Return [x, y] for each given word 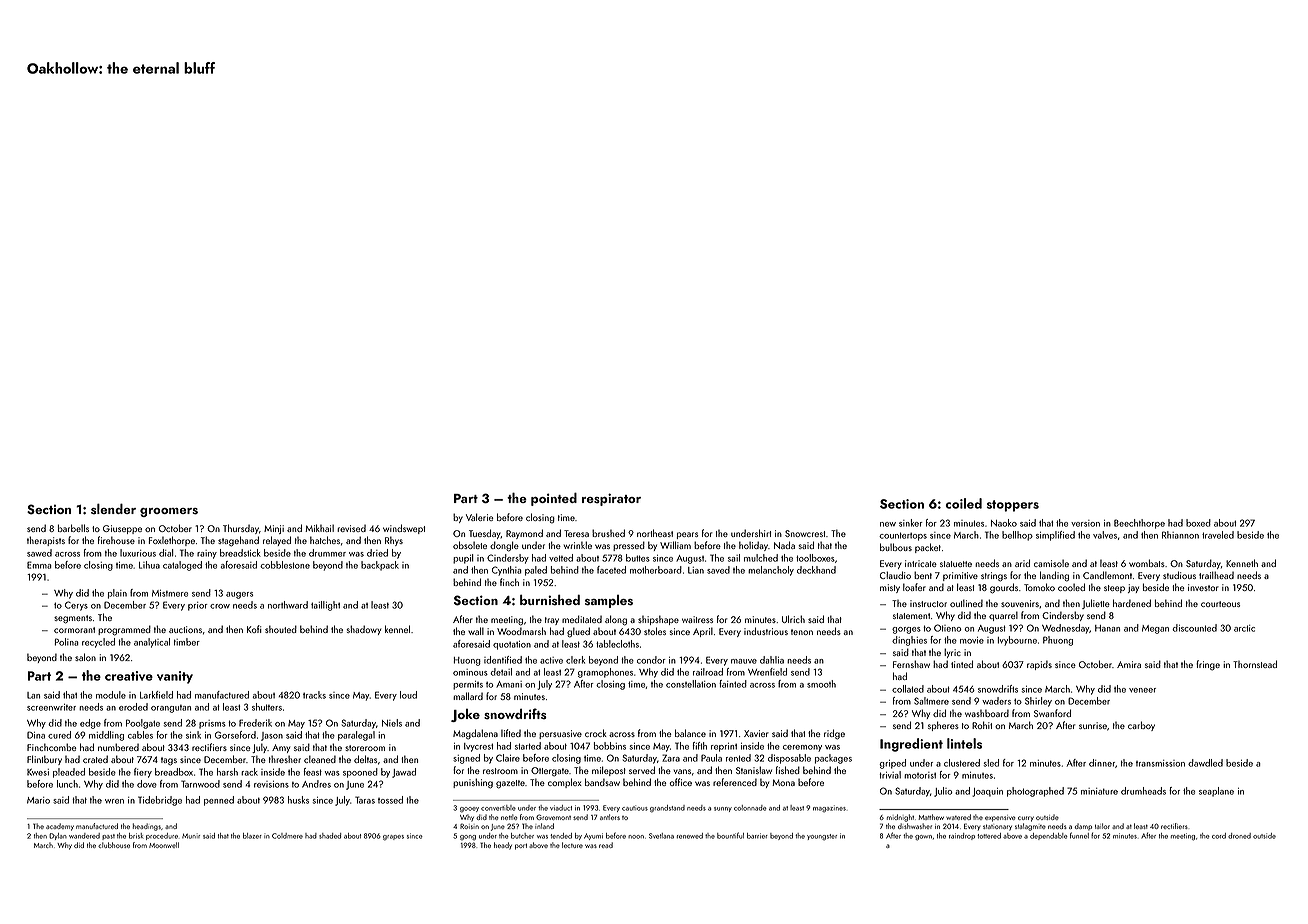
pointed [554, 499]
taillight [325, 606]
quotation [512, 645]
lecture [572, 845]
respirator [611, 499]
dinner [1102, 763]
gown [923, 838]
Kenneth [1242, 563]
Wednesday [1065, 629]
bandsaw [602, 782]
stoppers [1012, 506]
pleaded [69, 773]
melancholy [771, 571]
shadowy [363, 630]
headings [147, 827]
